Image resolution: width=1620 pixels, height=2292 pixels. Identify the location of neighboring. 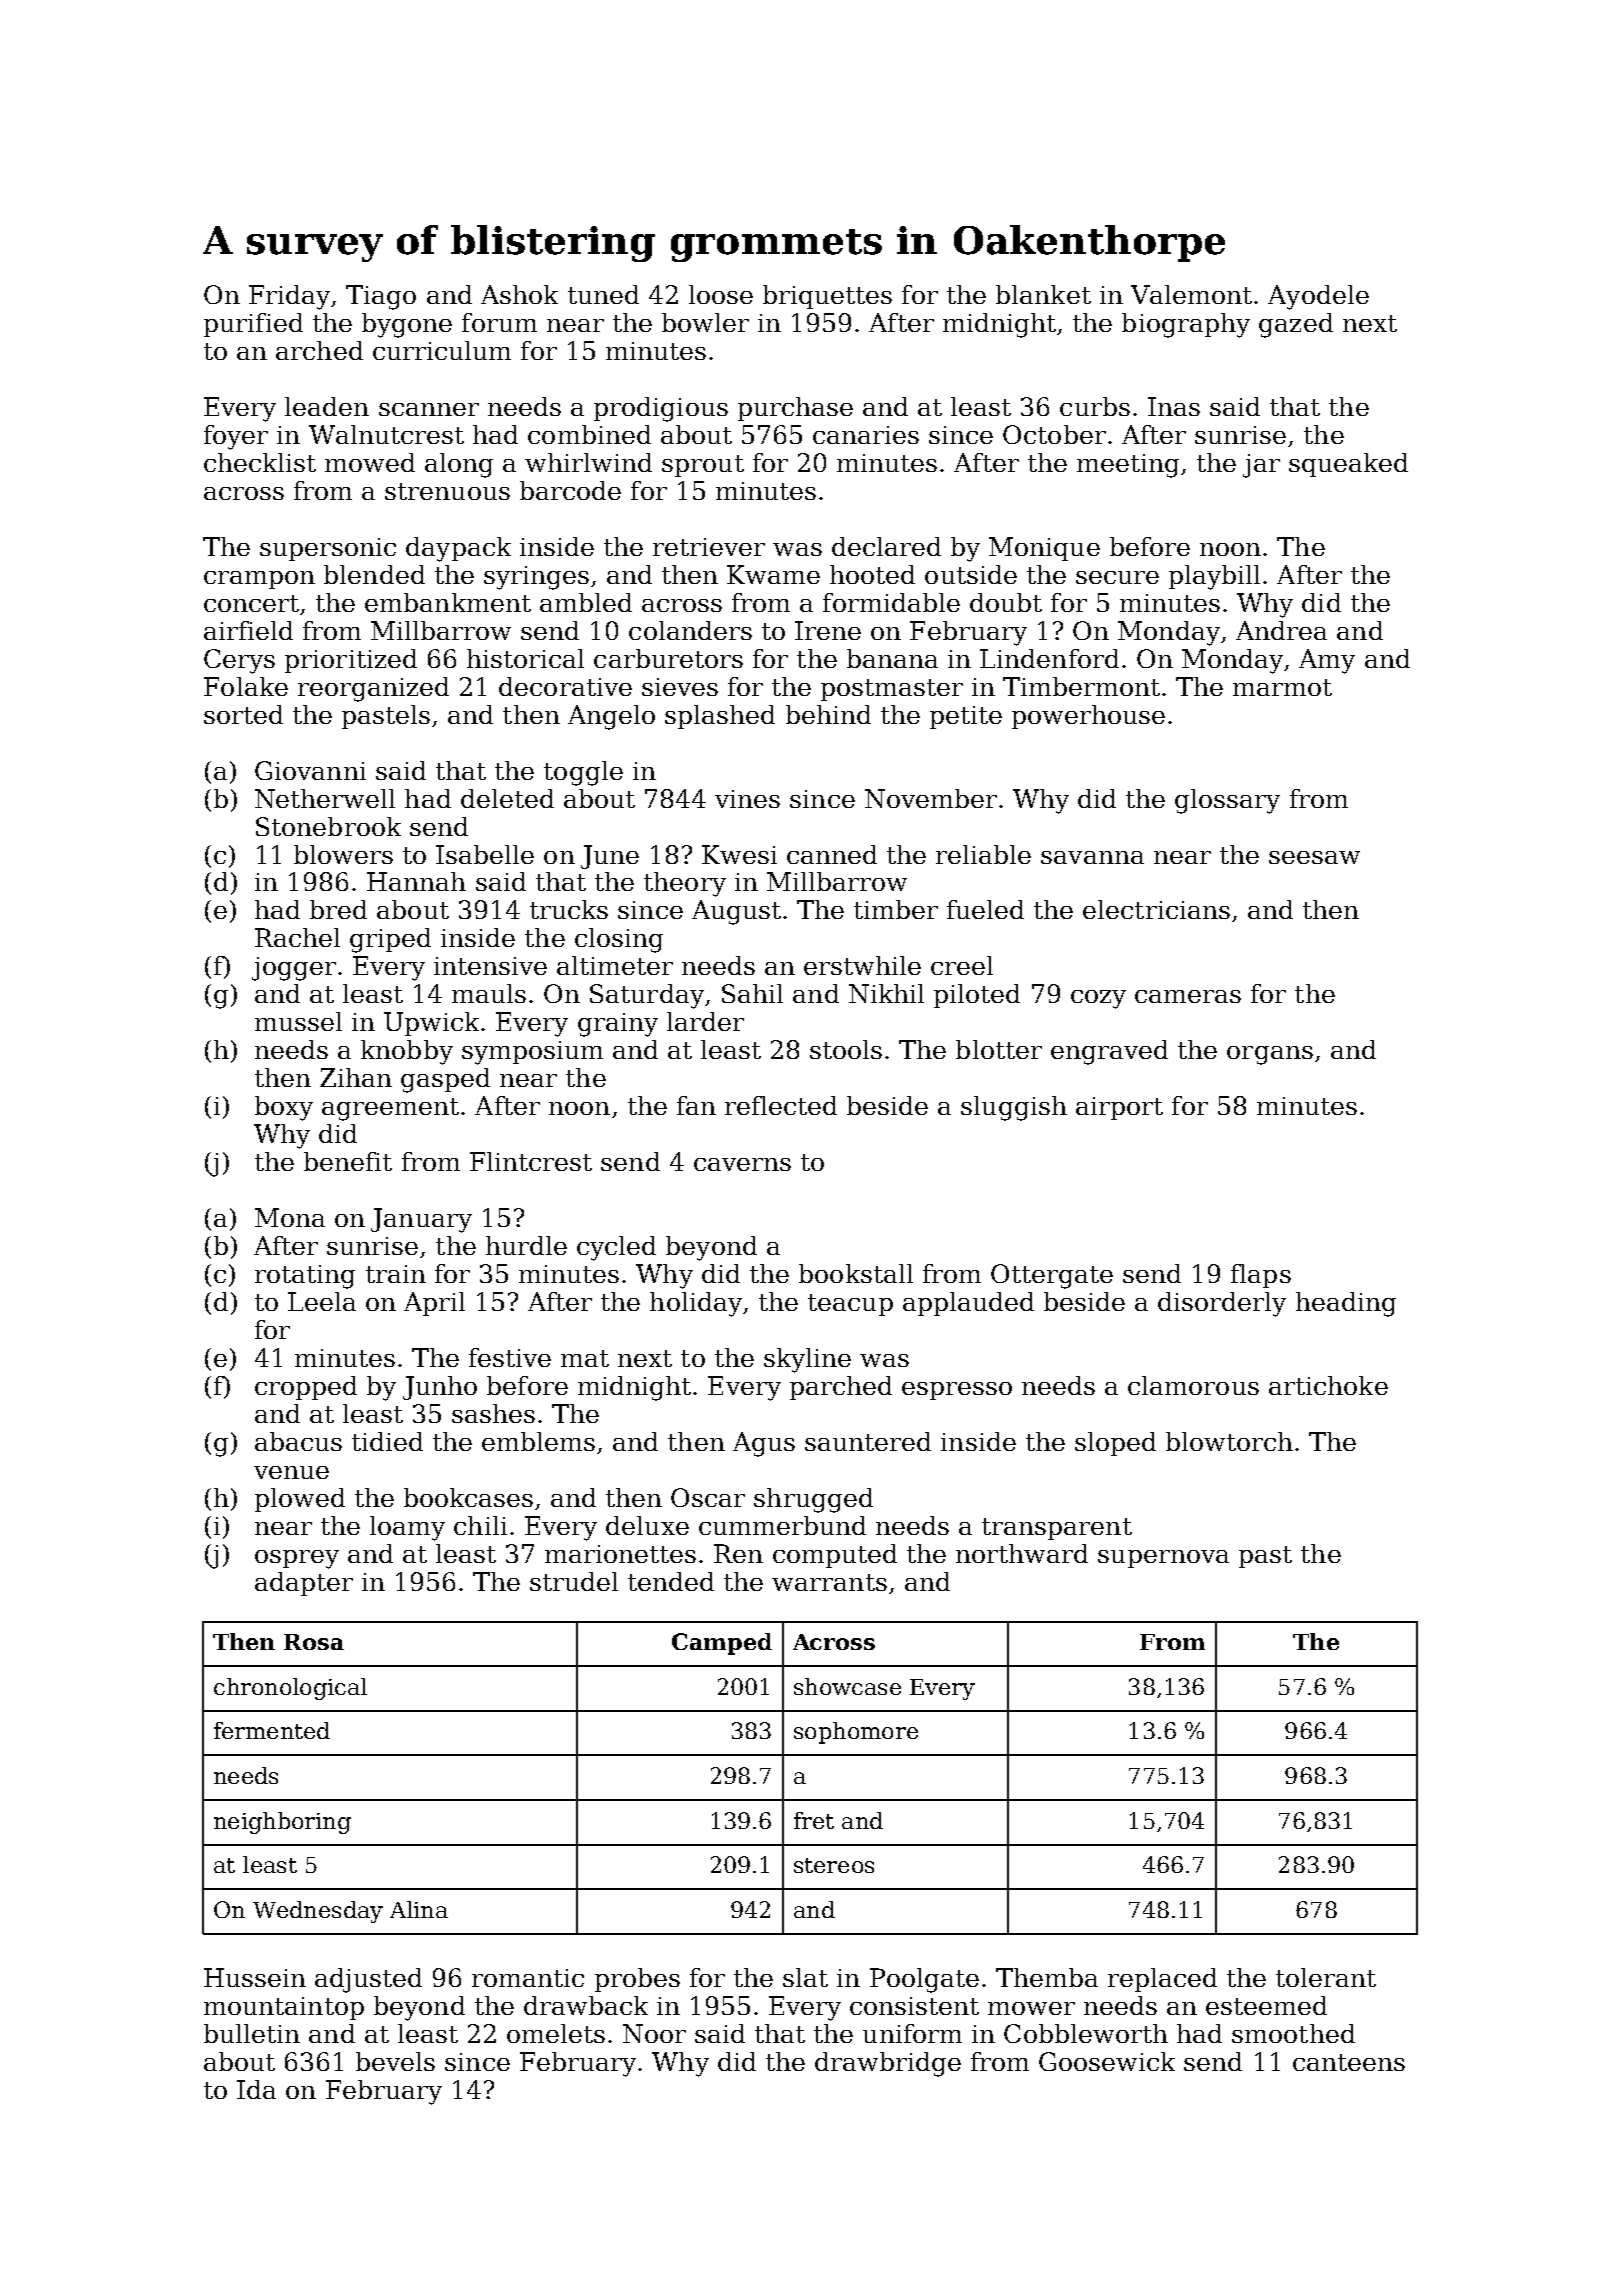
(282, 1823).
